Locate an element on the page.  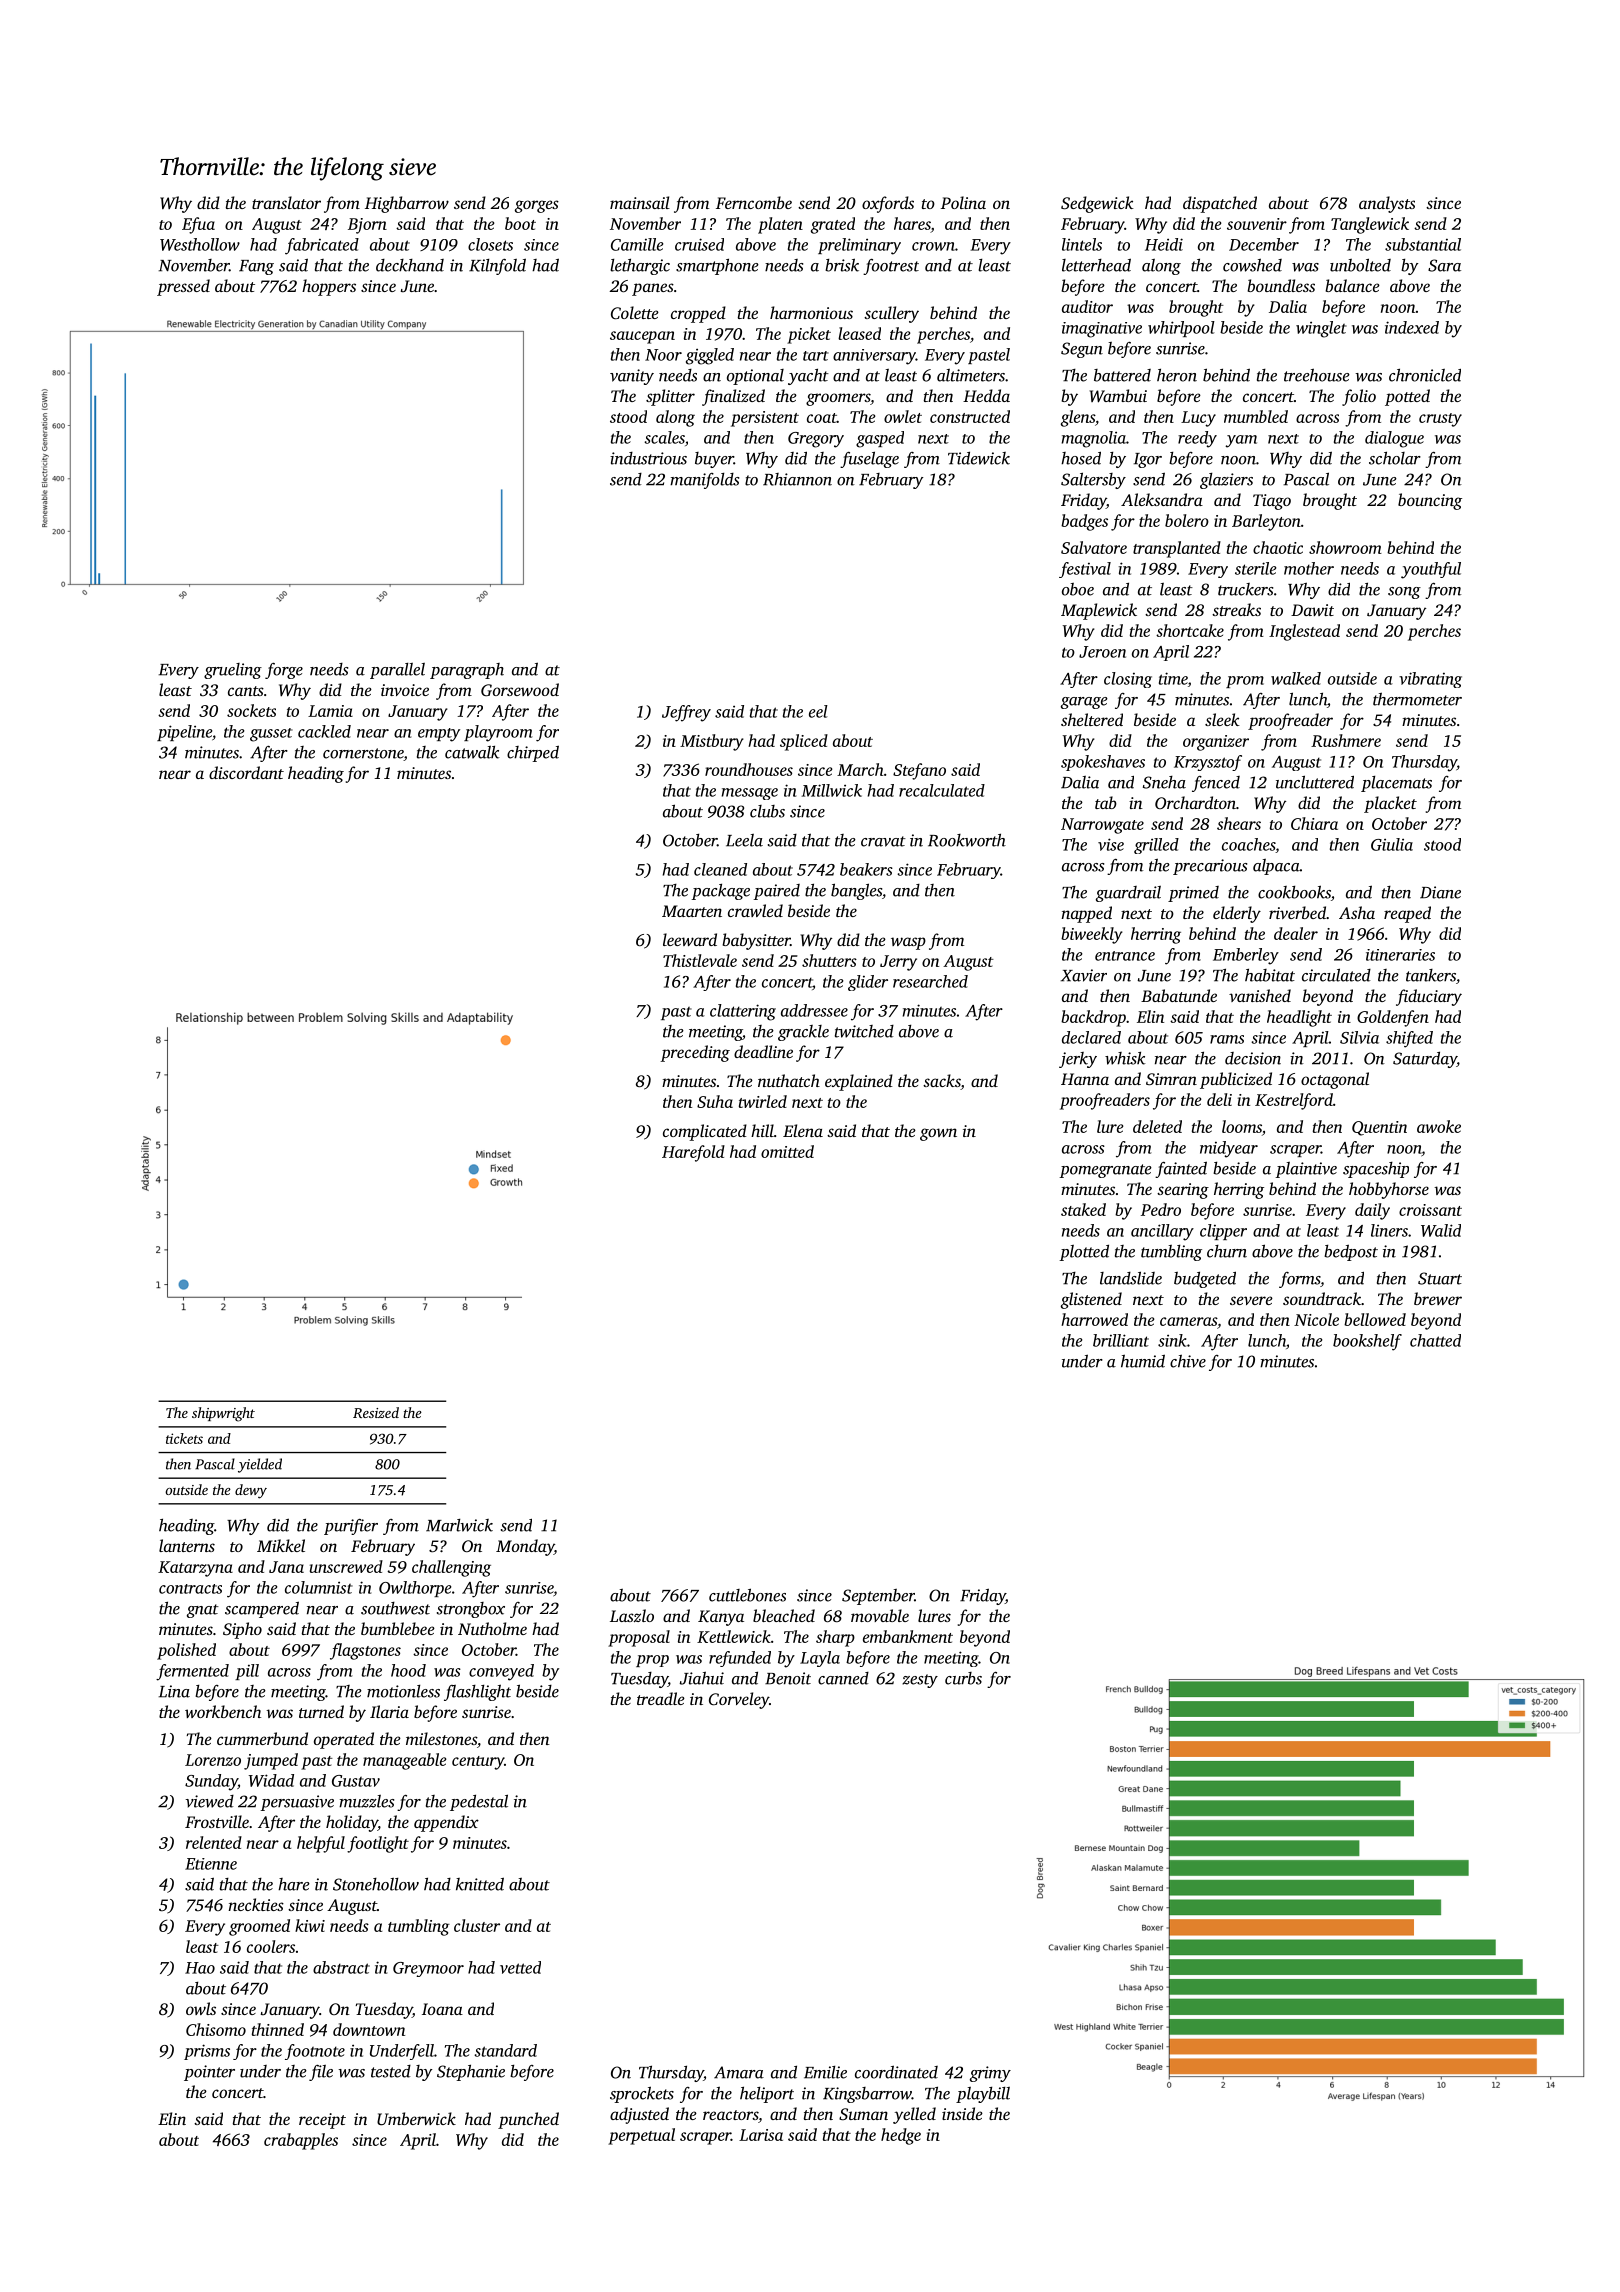
Stefano is located at coordinates (919, 771).
